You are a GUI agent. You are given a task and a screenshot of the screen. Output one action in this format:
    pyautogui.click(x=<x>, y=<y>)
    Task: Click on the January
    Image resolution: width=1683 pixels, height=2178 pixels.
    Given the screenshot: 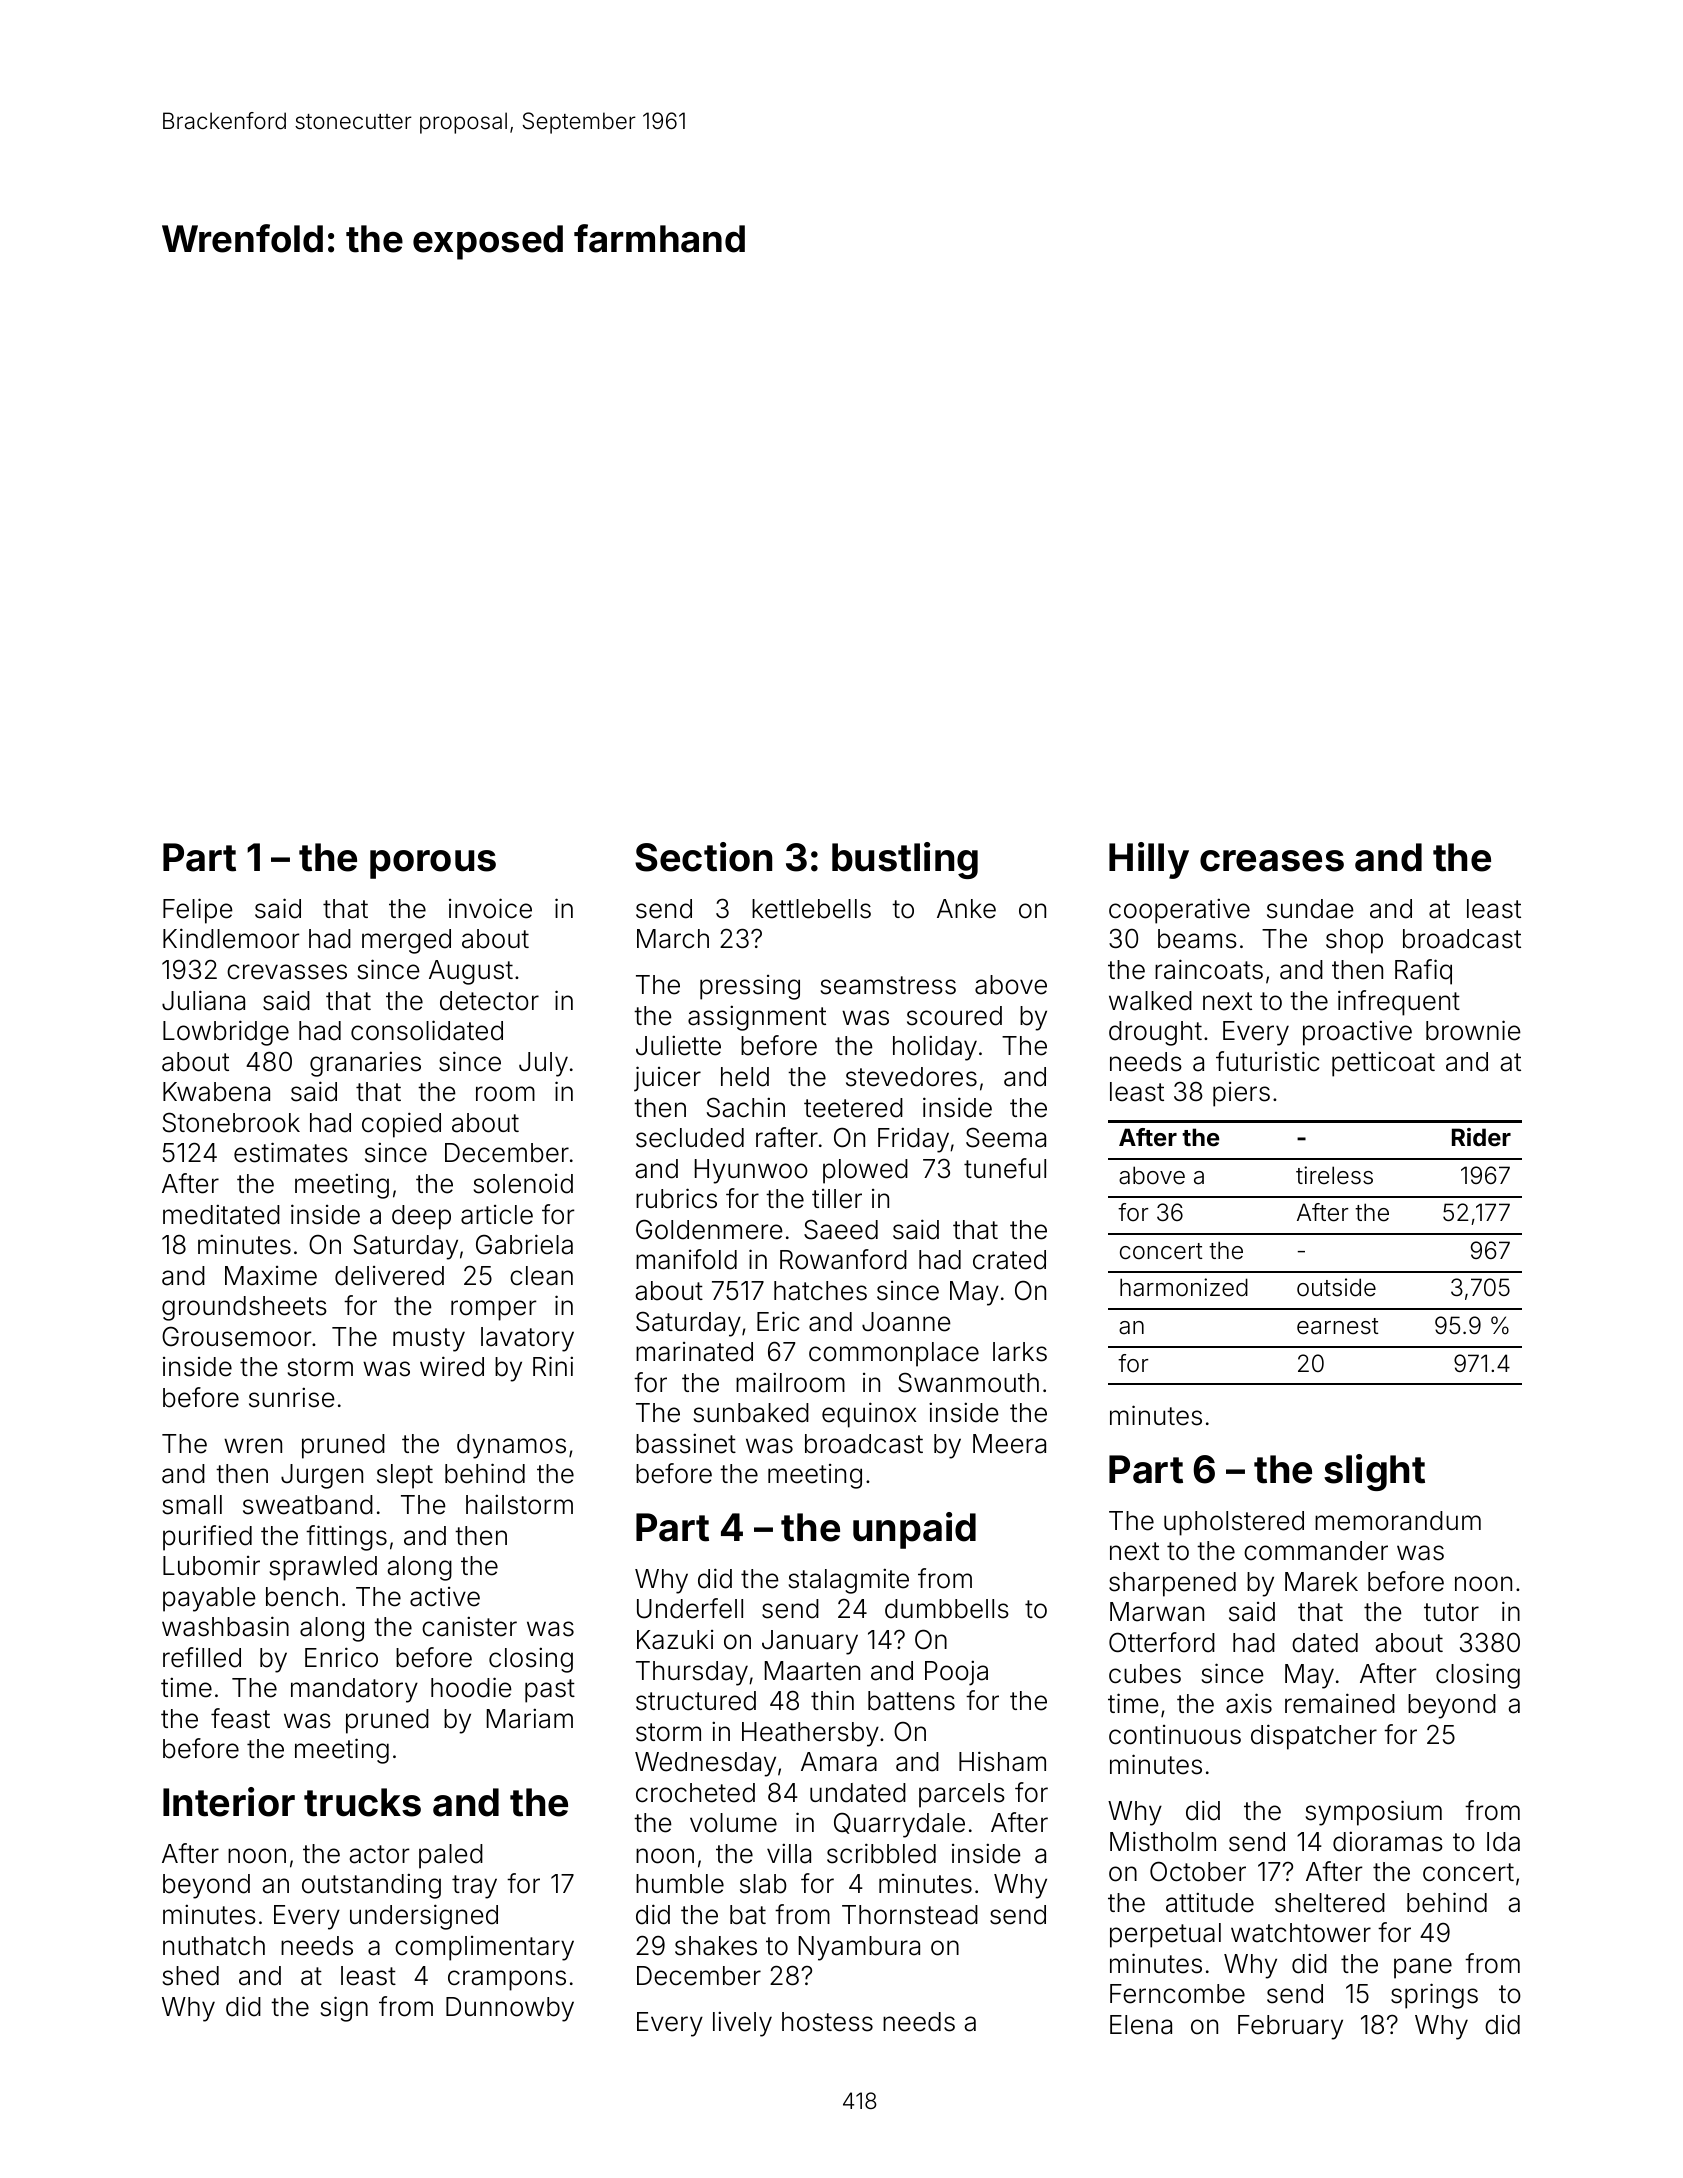 What is the action you would take?
    pyautogui.click(x=810, y=1642)
